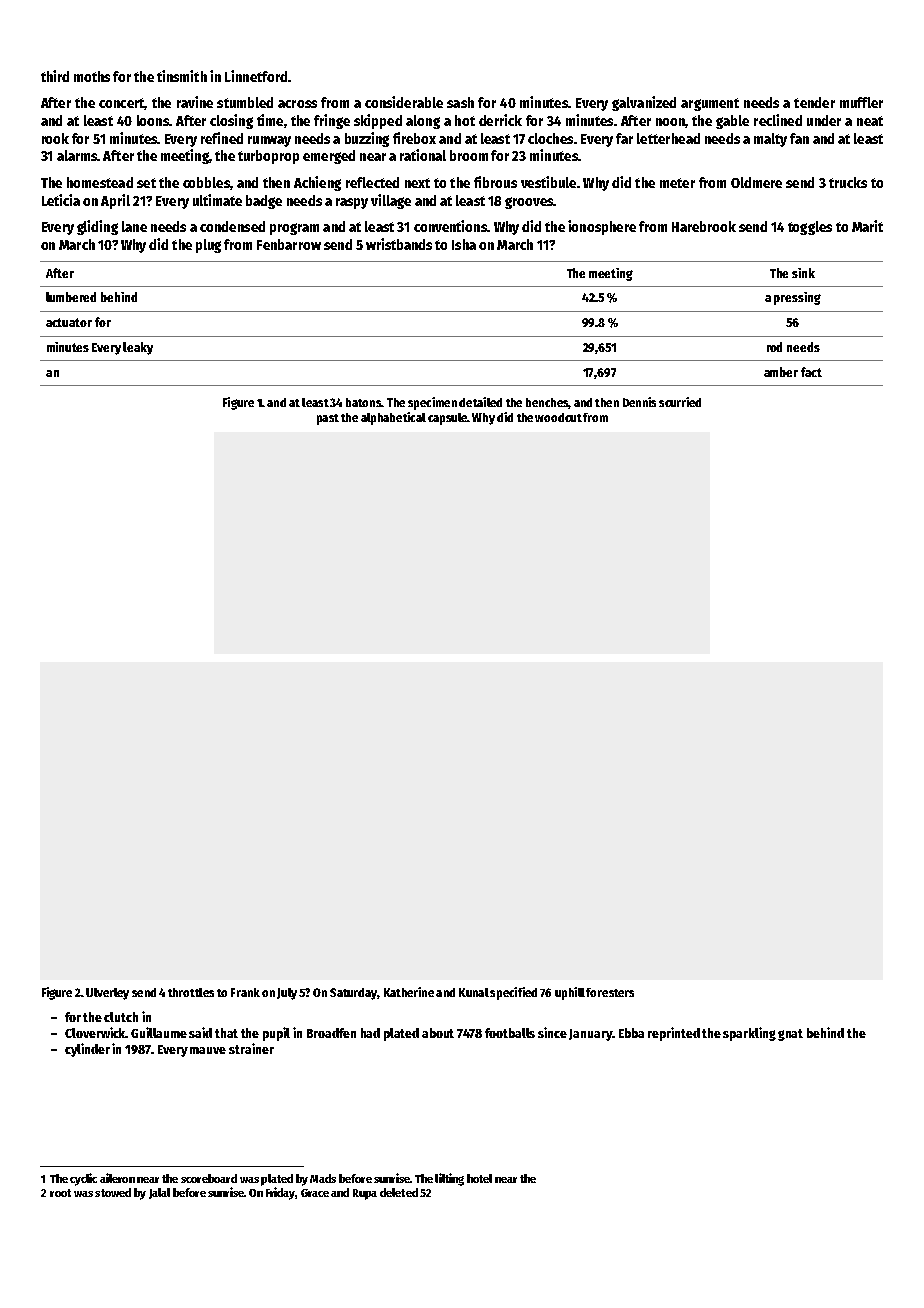  What do you see at coordinates (115, 201) in the screenshot?
I see `April` at bounding box center [115, 201].
